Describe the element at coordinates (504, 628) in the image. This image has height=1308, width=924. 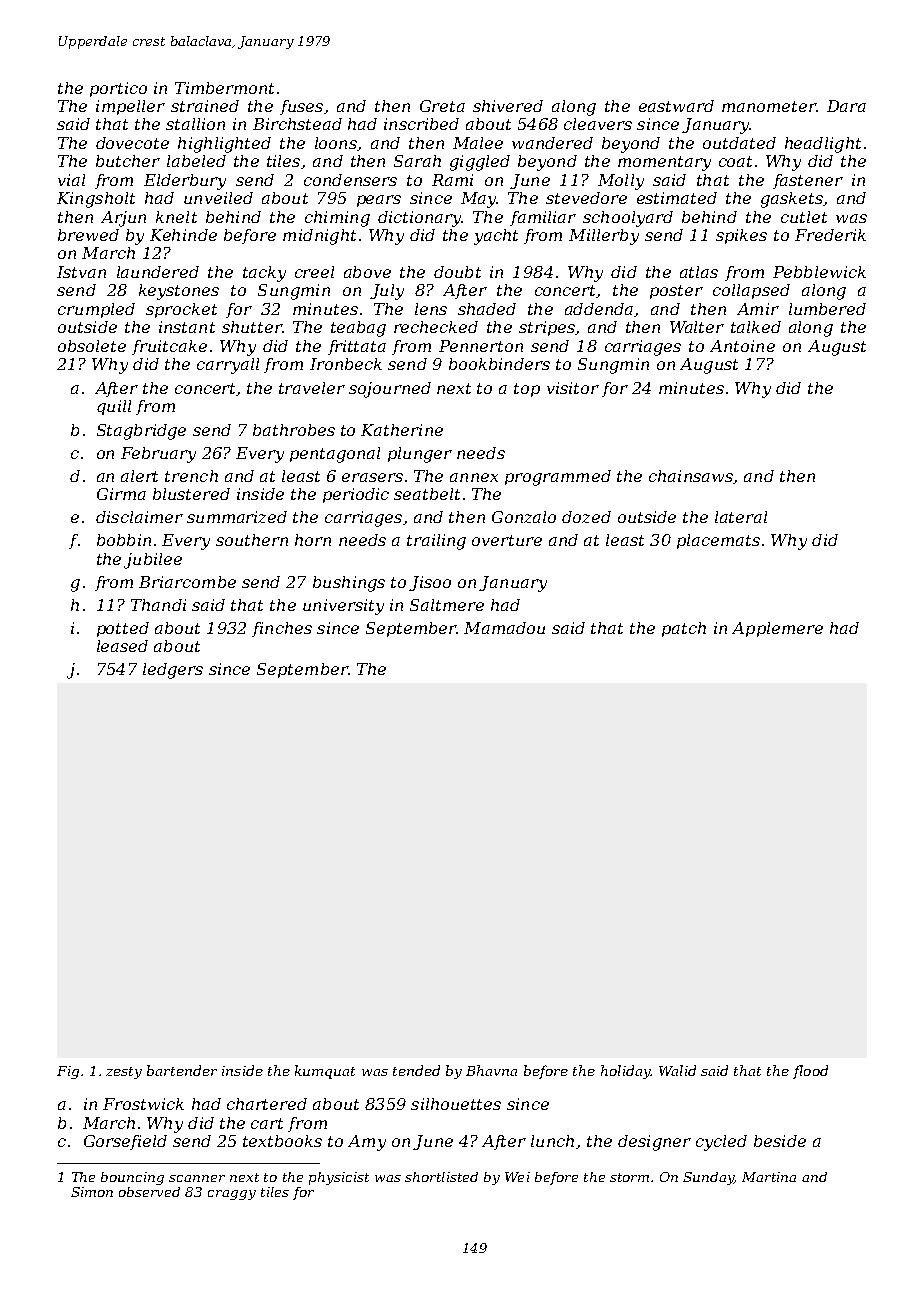
I see `Mamadou` at that location.
